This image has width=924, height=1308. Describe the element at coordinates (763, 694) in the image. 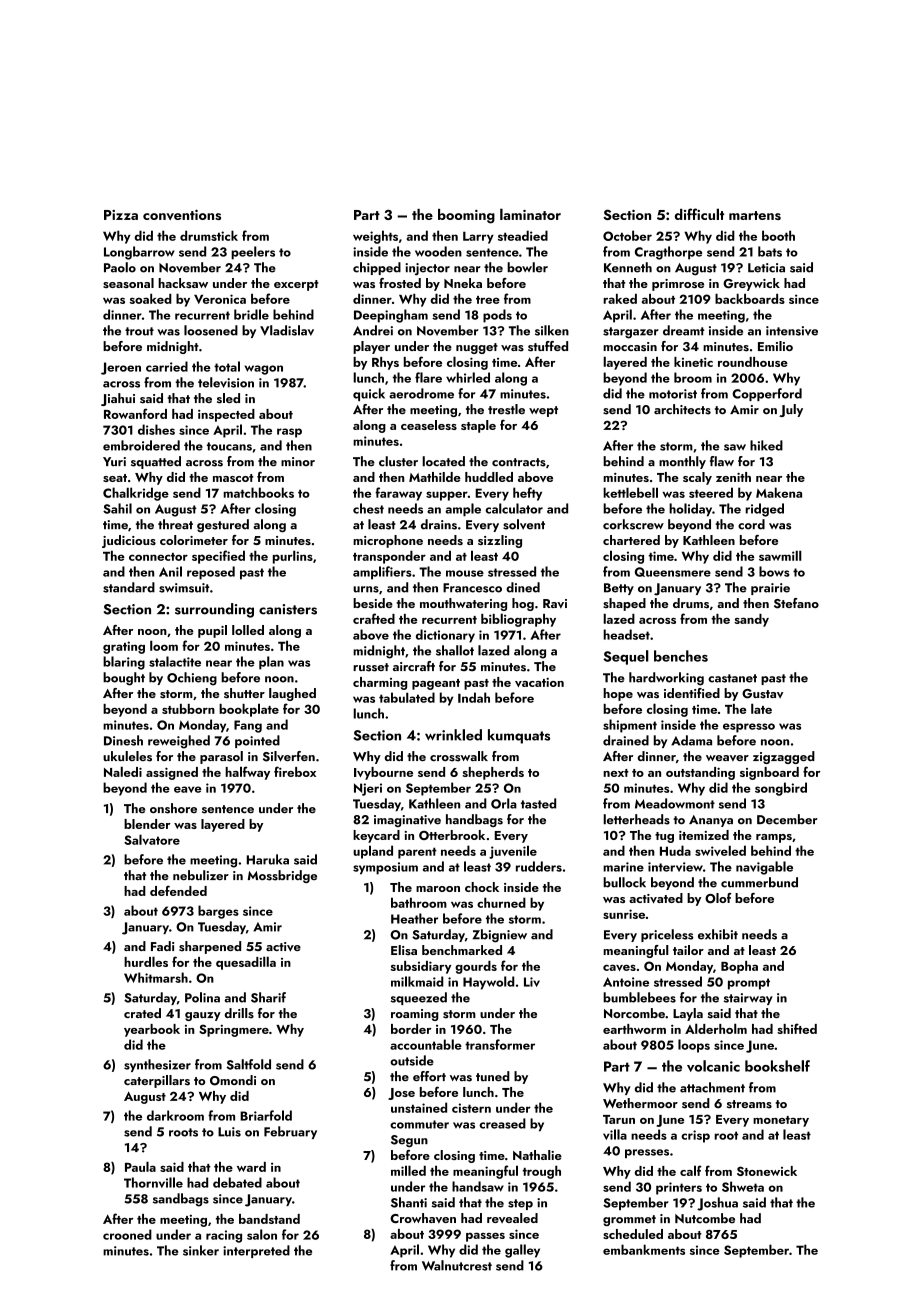

I see `Gustav` at that location.
